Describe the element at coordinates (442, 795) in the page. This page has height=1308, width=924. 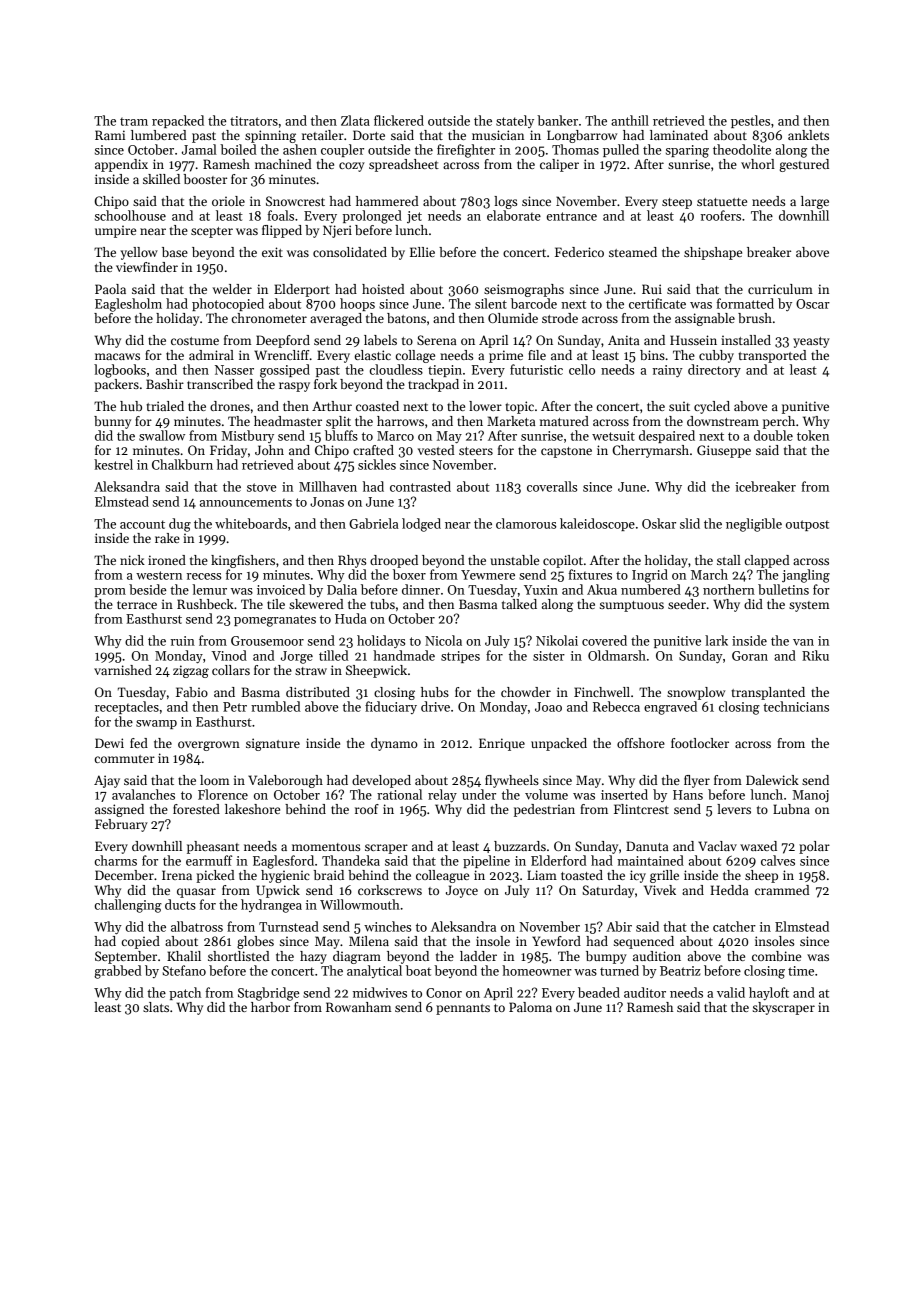
I see `relay` at that location.
